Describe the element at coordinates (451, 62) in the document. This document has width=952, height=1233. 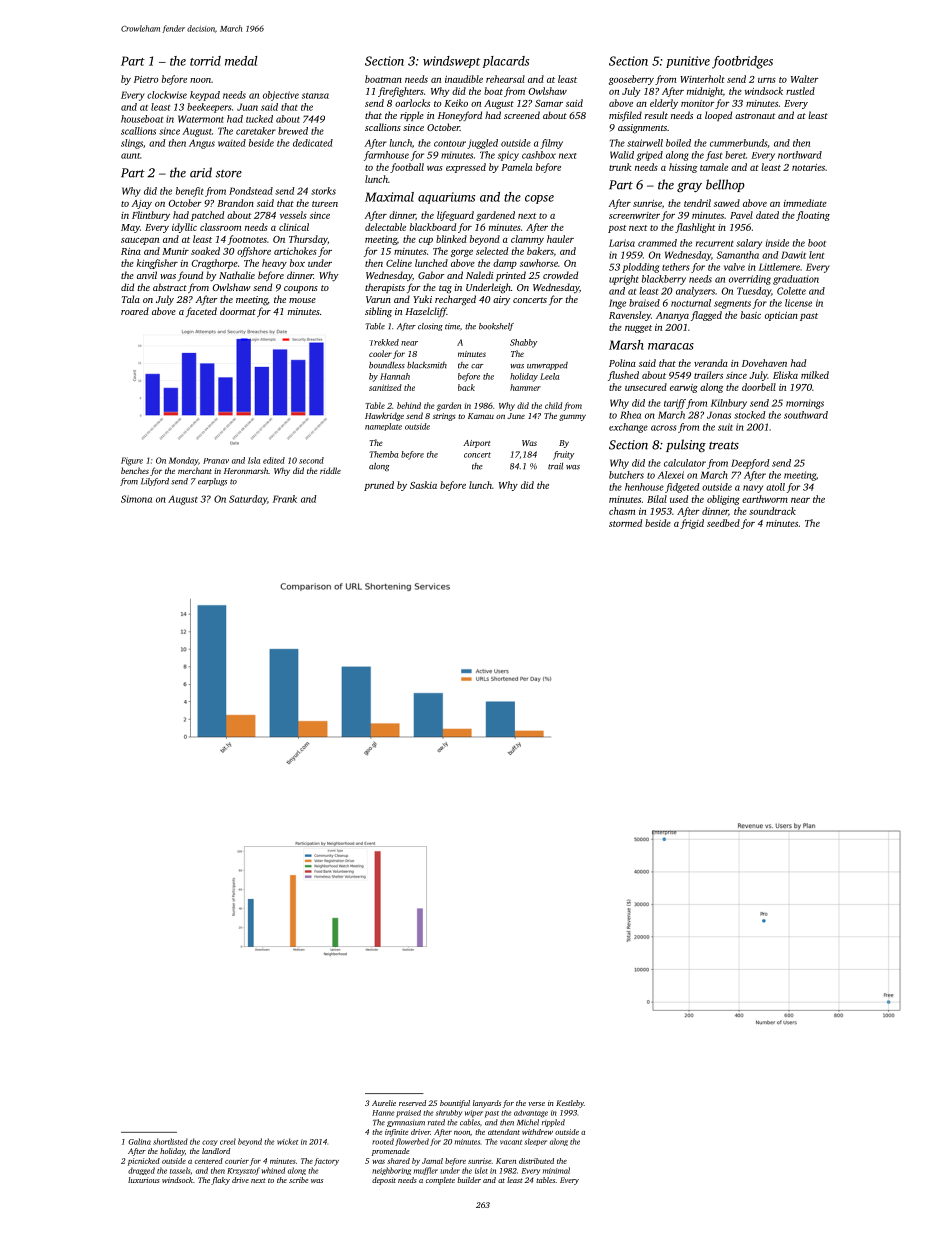
I see `windswept` at that location.
